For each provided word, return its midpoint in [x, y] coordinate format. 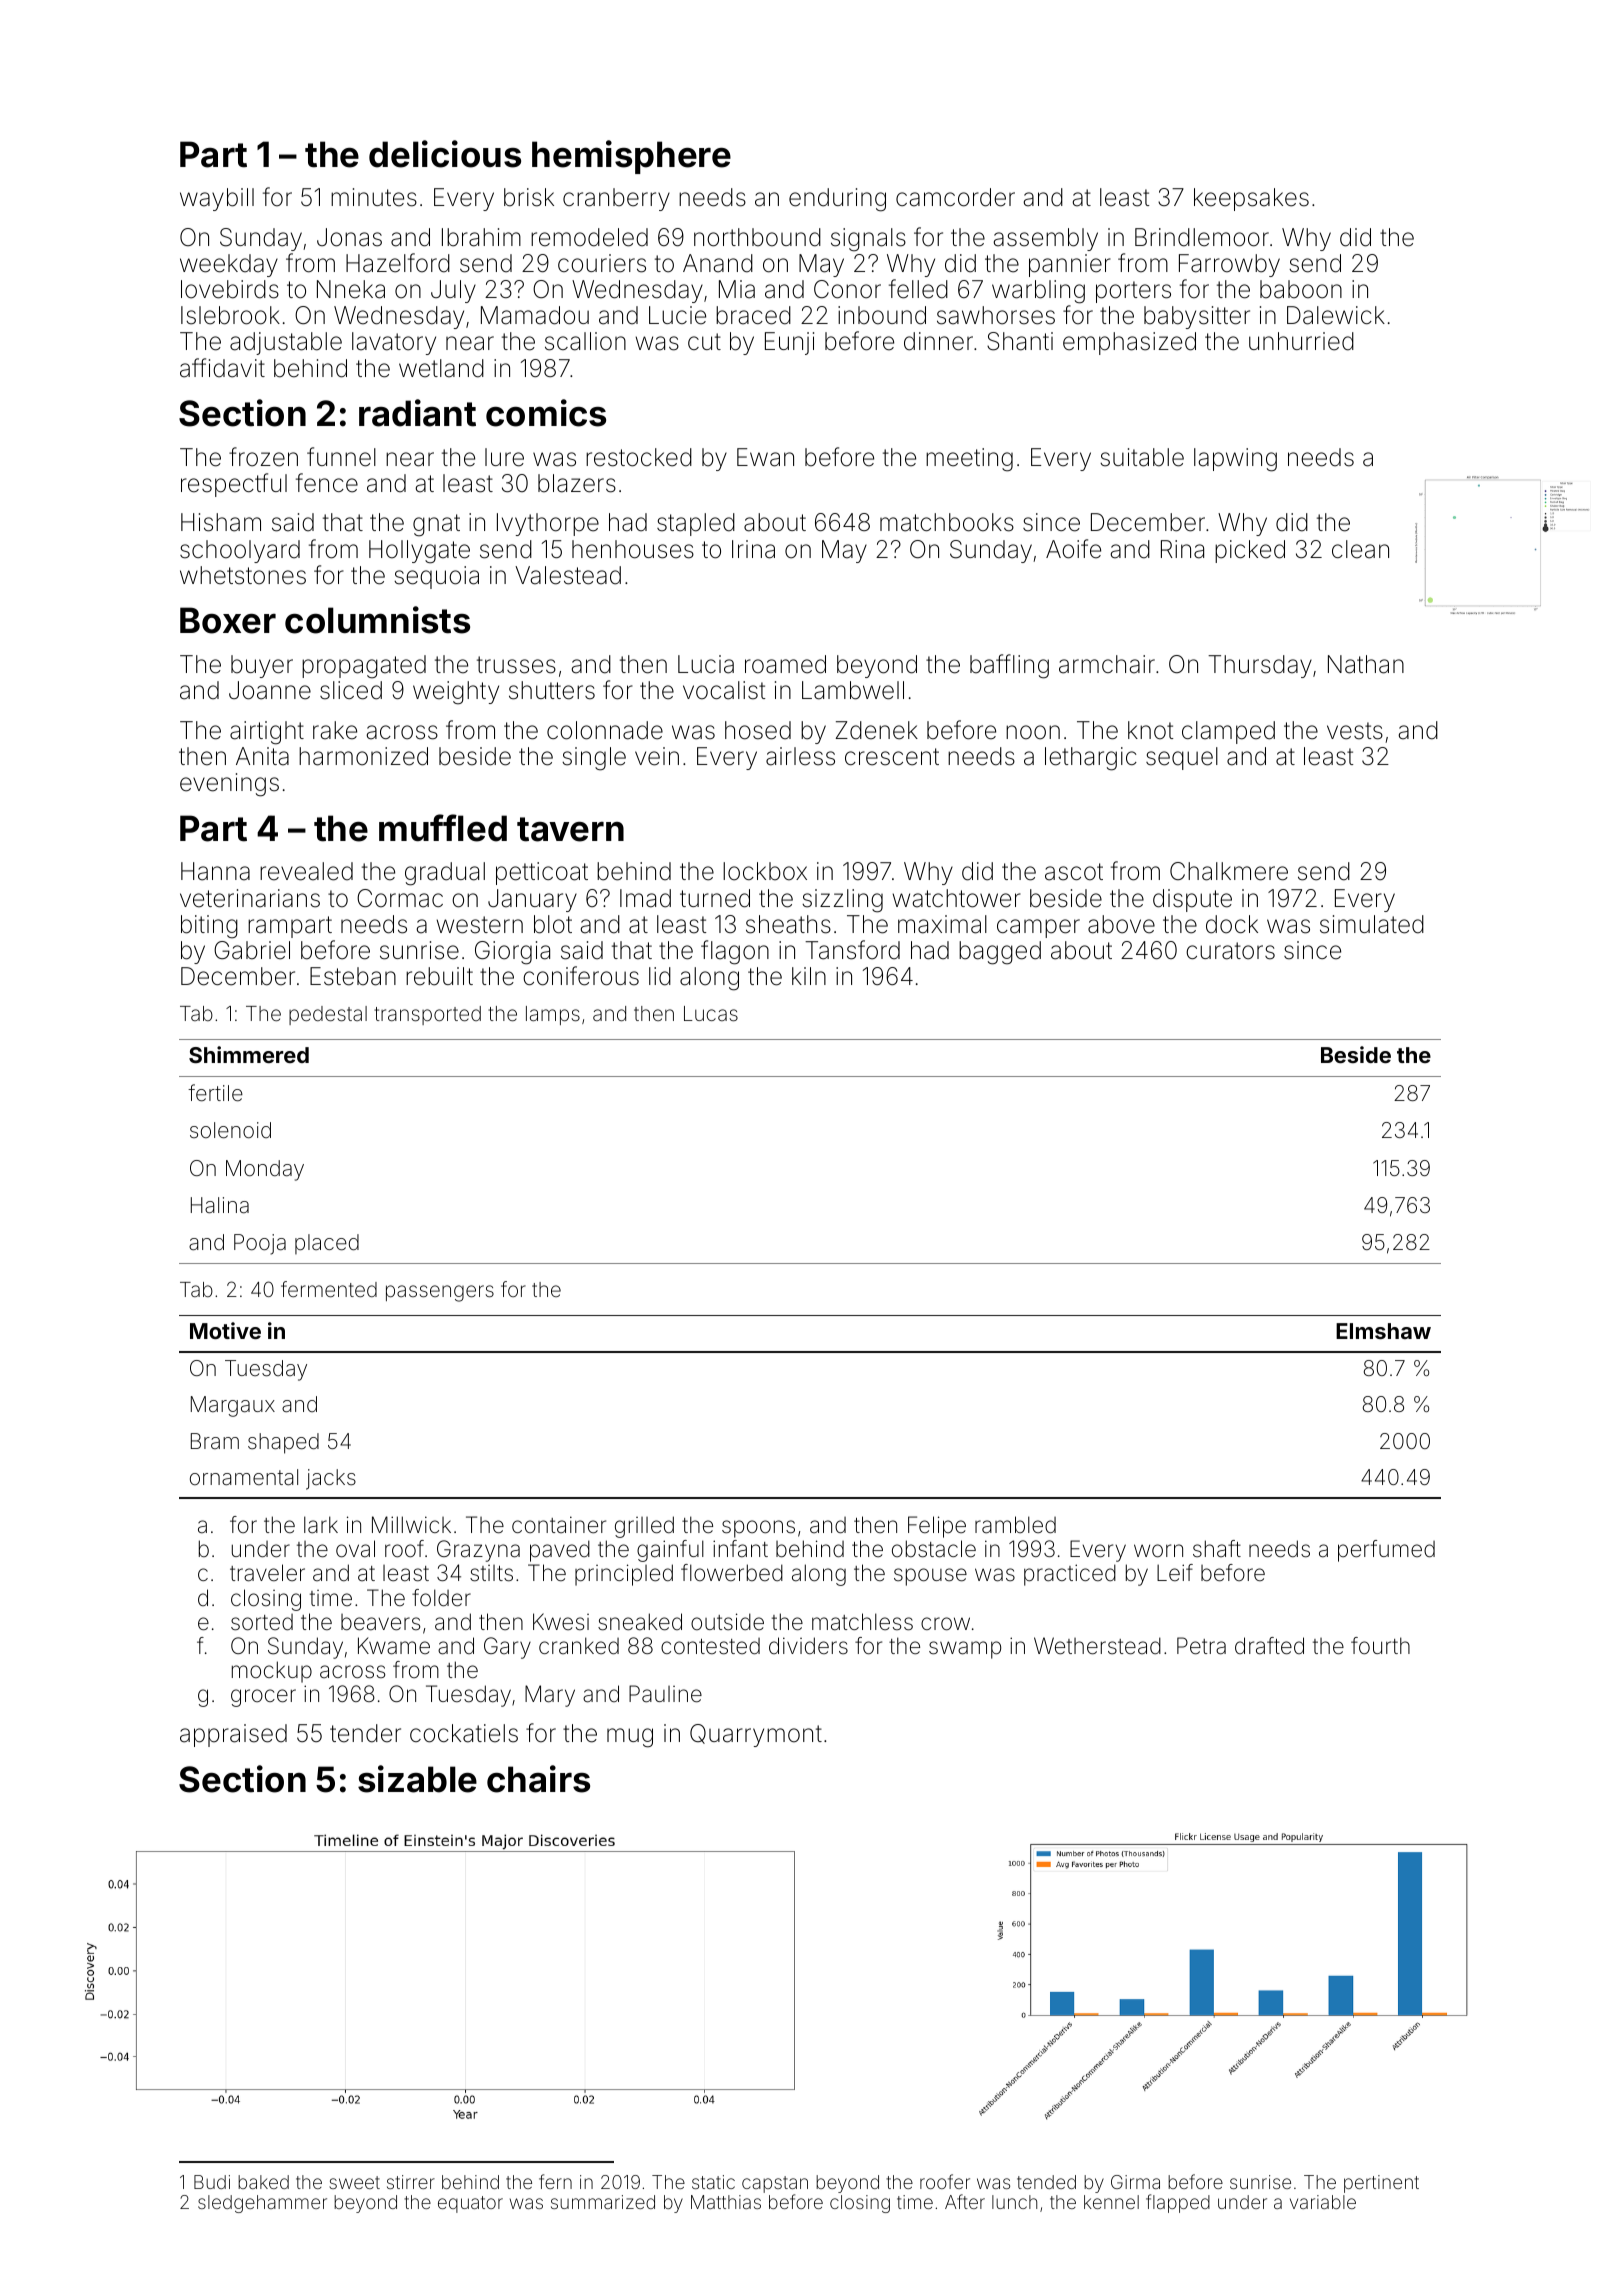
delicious [445, 154]
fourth [1380, 1646]
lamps [553, 1015]
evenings [229, 785]
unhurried [1301, 341]
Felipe [937, 1527]
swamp [965, 1650]
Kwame [394, 1646]
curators [1230, 951]
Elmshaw [1383, 1331]
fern [555, 2181]
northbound [757, 237]
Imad [645, 898]
